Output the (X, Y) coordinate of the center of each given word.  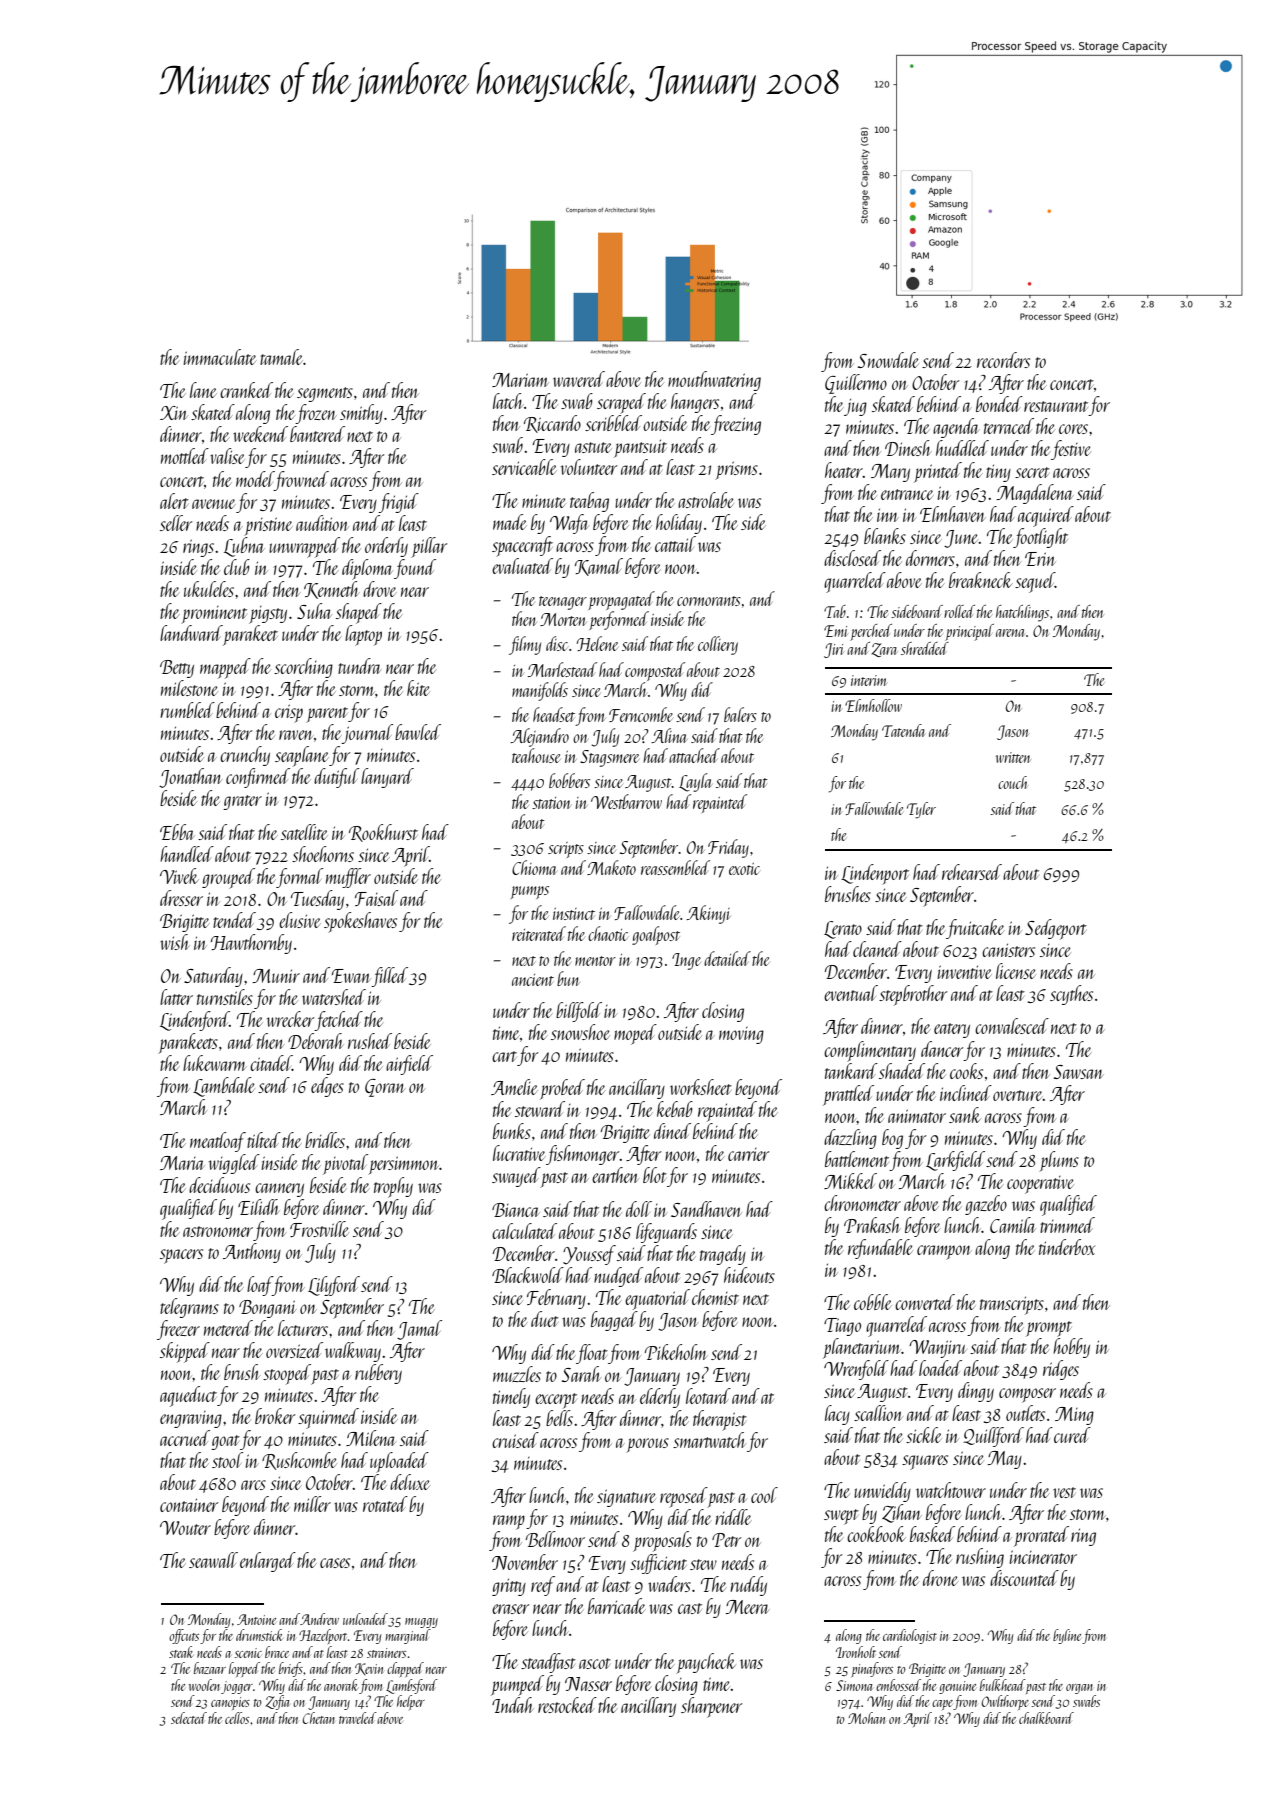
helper (411, 1702)
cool (764, 1495)
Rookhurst (383, 833)
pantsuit (640, 448)
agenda (956, 428)
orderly (386, 547)
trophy (393, 1187)
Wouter (185, 1528)
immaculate (220, 357)
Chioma (534, 867)
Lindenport (875, 874)
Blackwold (528, 1275)
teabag (589, 502)
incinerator (1043, 1557)
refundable (880, 1249)
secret (1032, 472)
